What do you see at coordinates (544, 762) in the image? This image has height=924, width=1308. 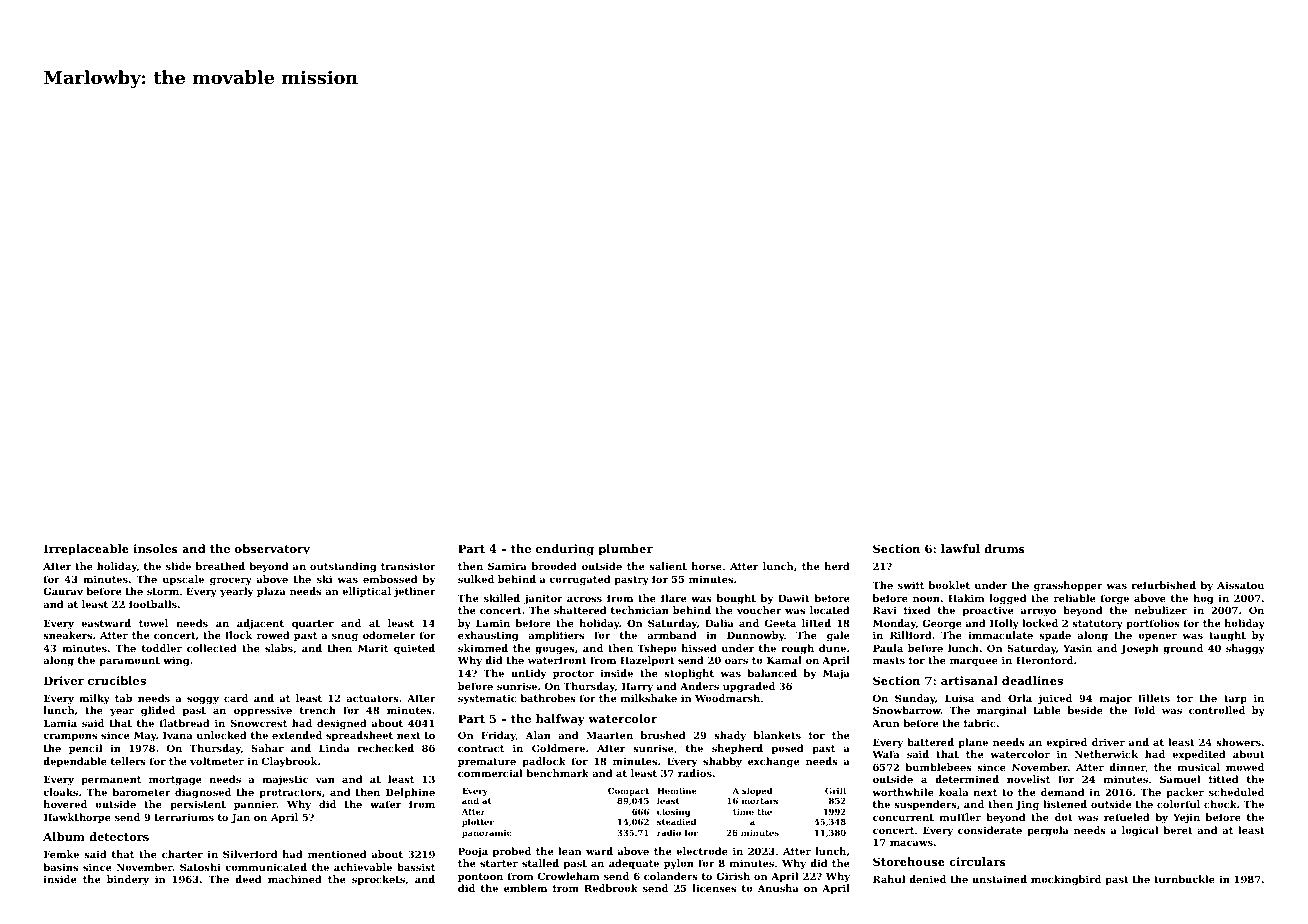 I see `padlock` at bounding box center [544, 762].
